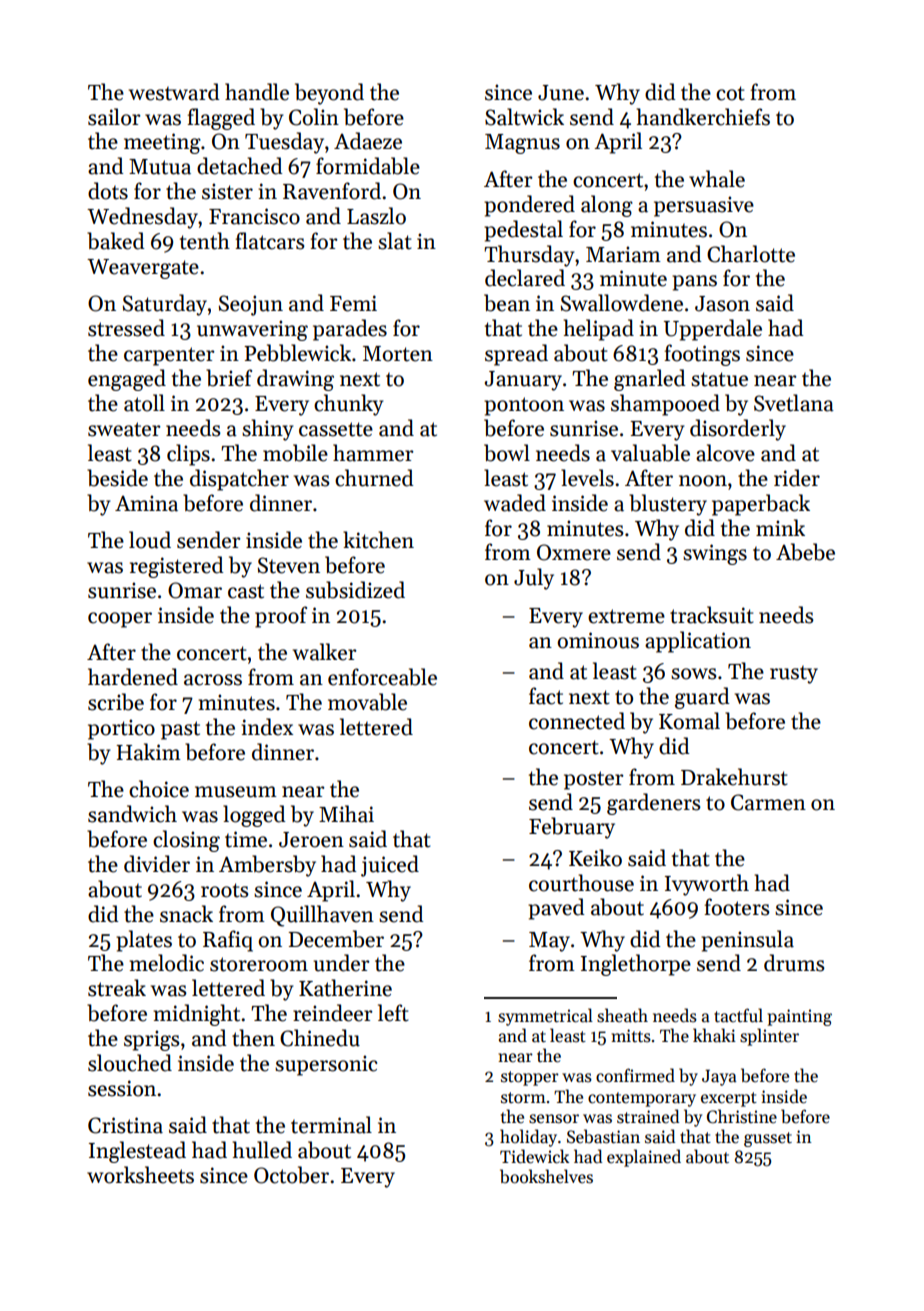 The image size is (924, 1311). Describe the element at coordinates (649, 380) in the screenshot. I see `gnarled` at that location.
